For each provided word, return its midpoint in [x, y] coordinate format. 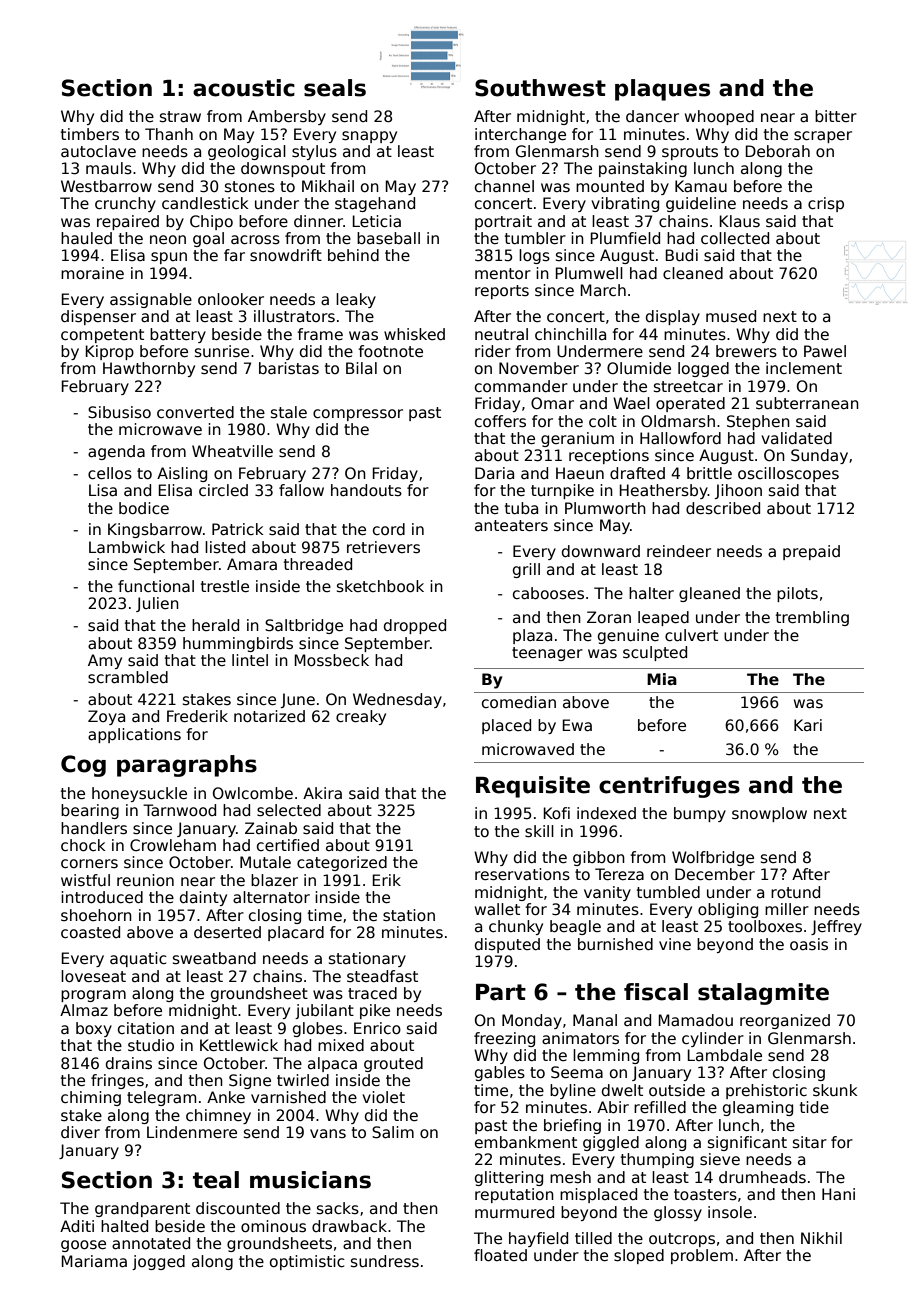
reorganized [785, 1021]
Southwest [540, 88]
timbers [90, 134]
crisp [826, 204]
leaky [356, 300]
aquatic [138, 959]
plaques [662, 90]
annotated [151, 1243]
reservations [522, 874]
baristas [289, 368]
